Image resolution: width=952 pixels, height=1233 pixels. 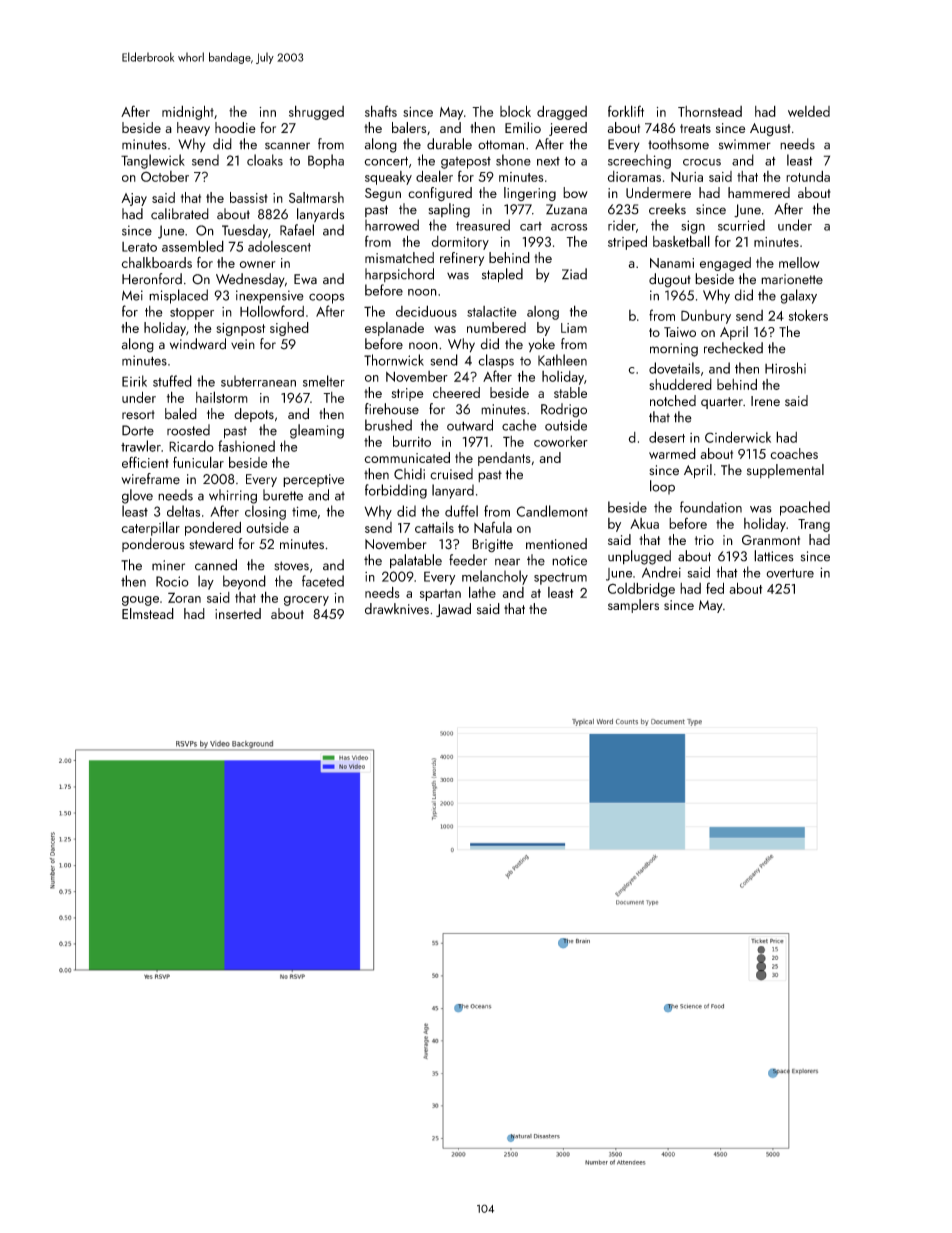 I want to click on poached, so click(x=805, y=508).
